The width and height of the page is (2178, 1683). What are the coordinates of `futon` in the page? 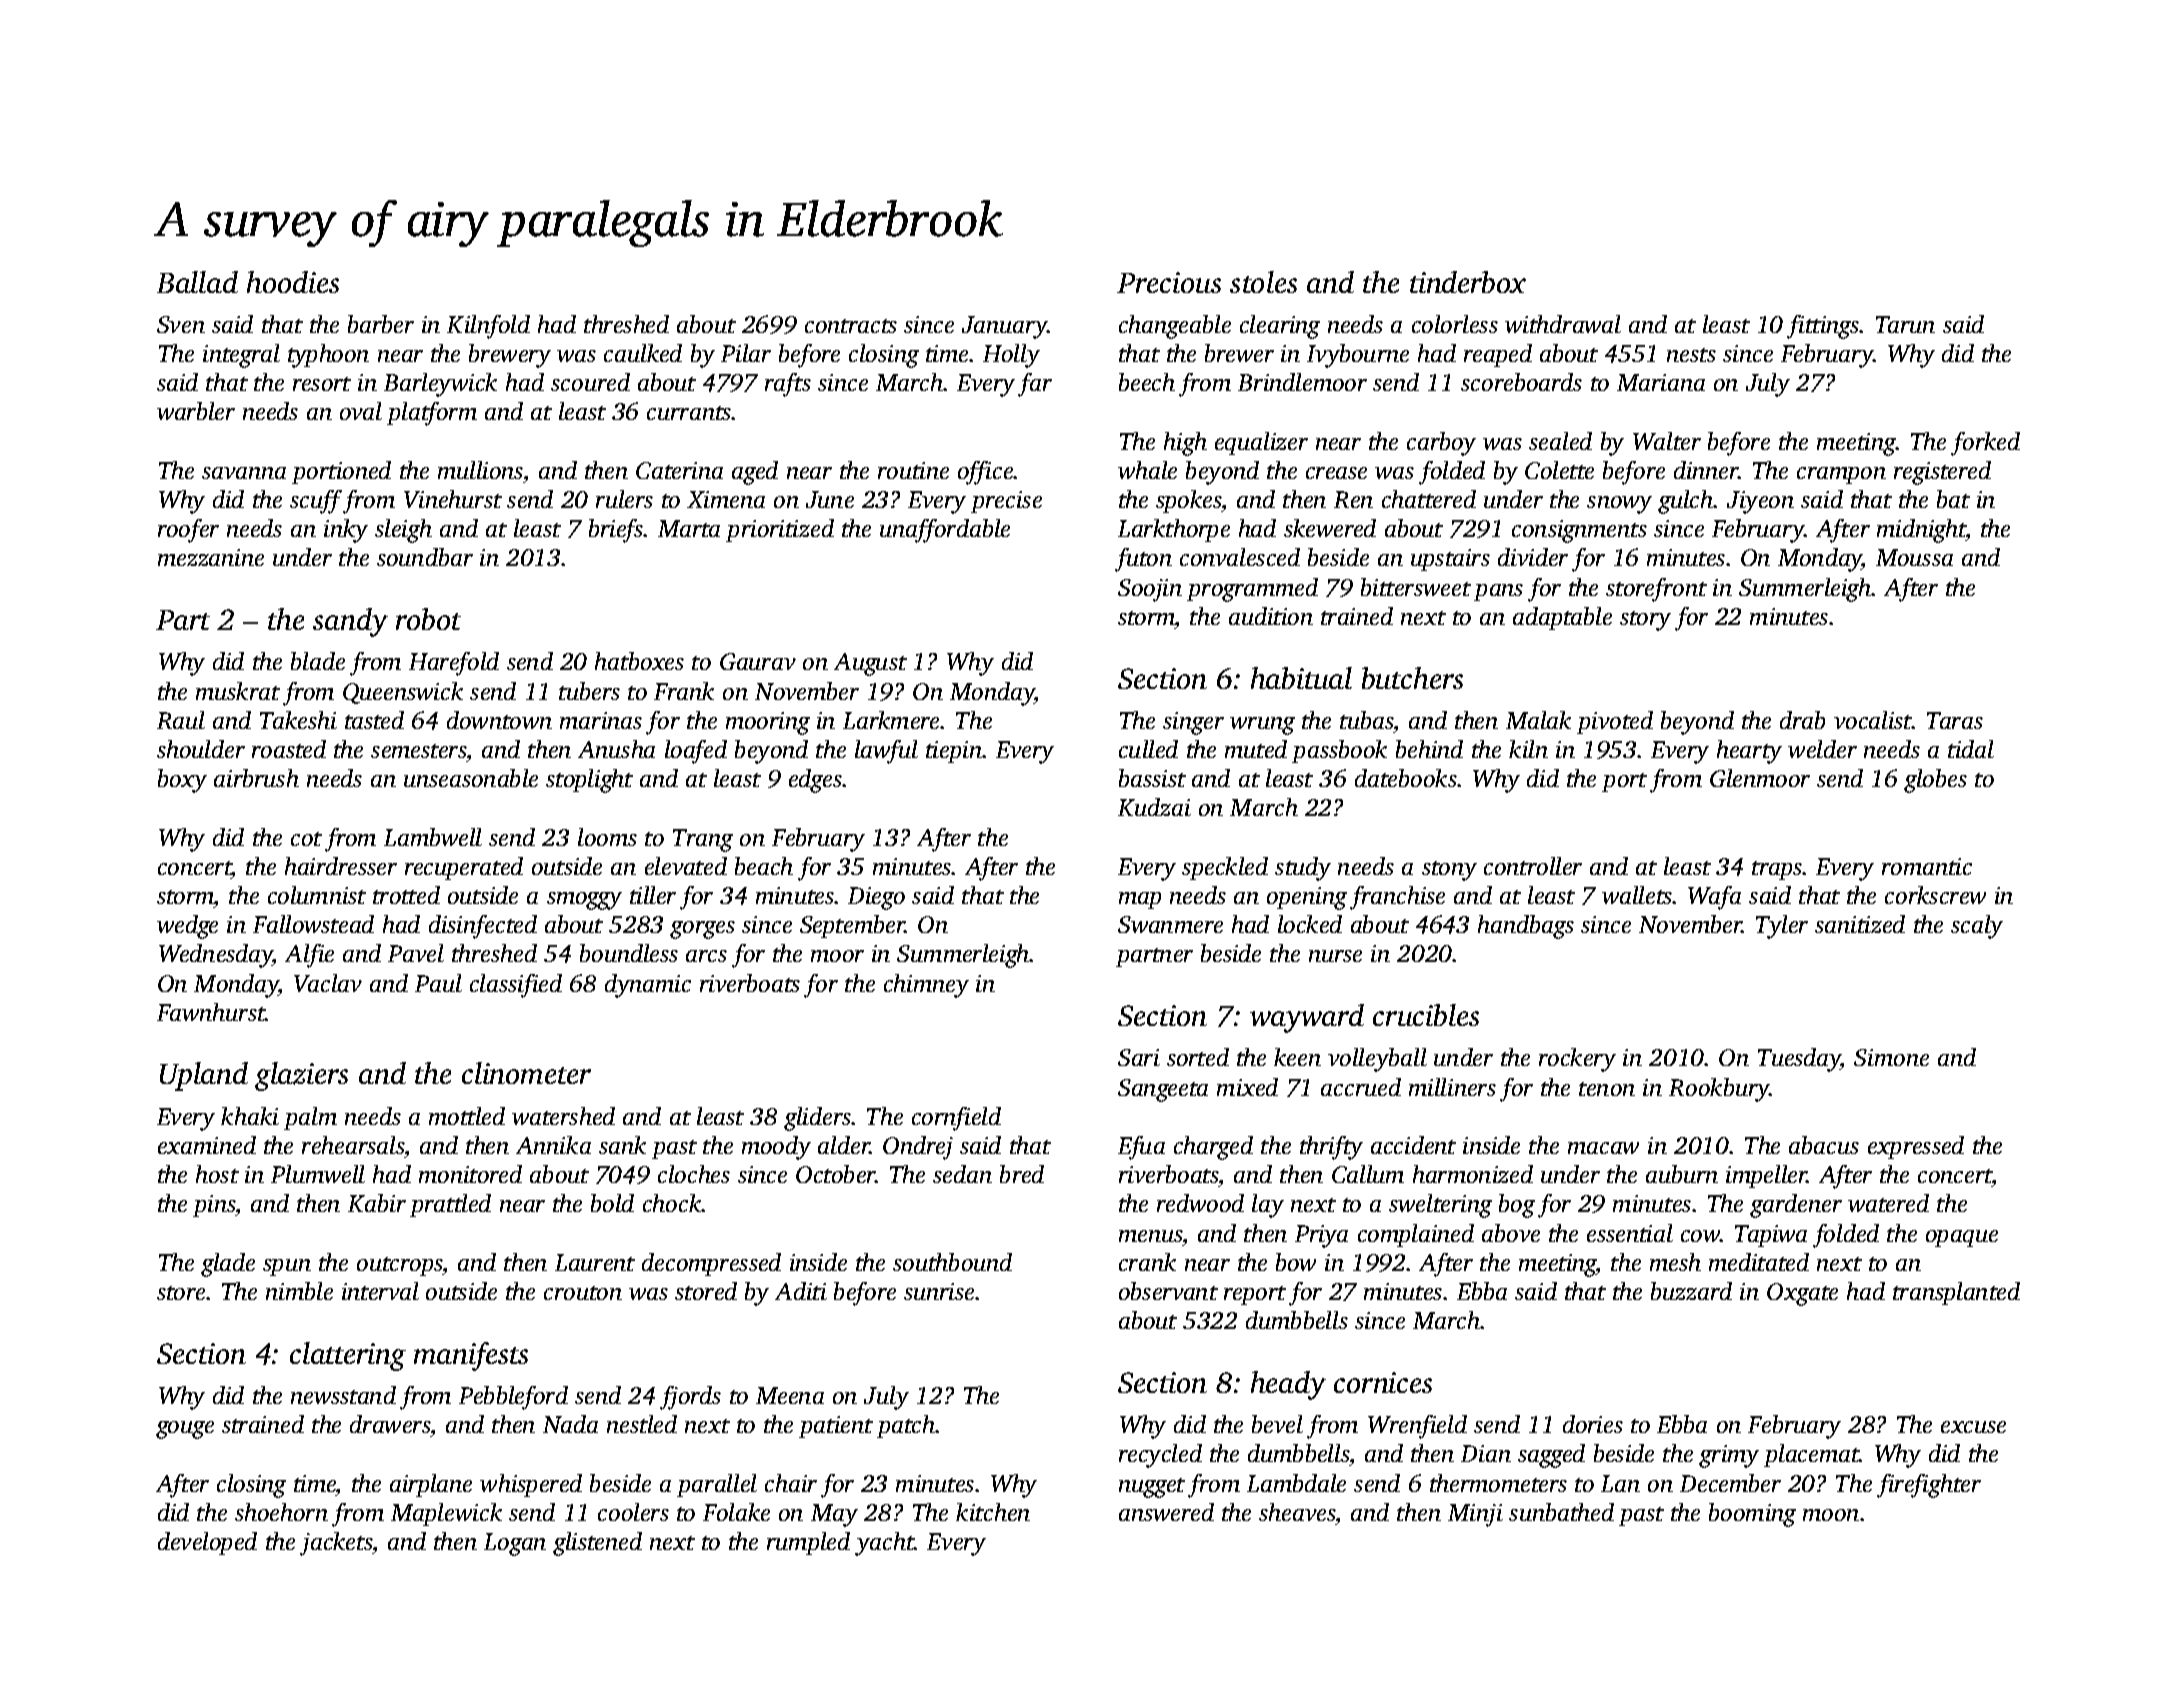 It's located at (1143, 560).
